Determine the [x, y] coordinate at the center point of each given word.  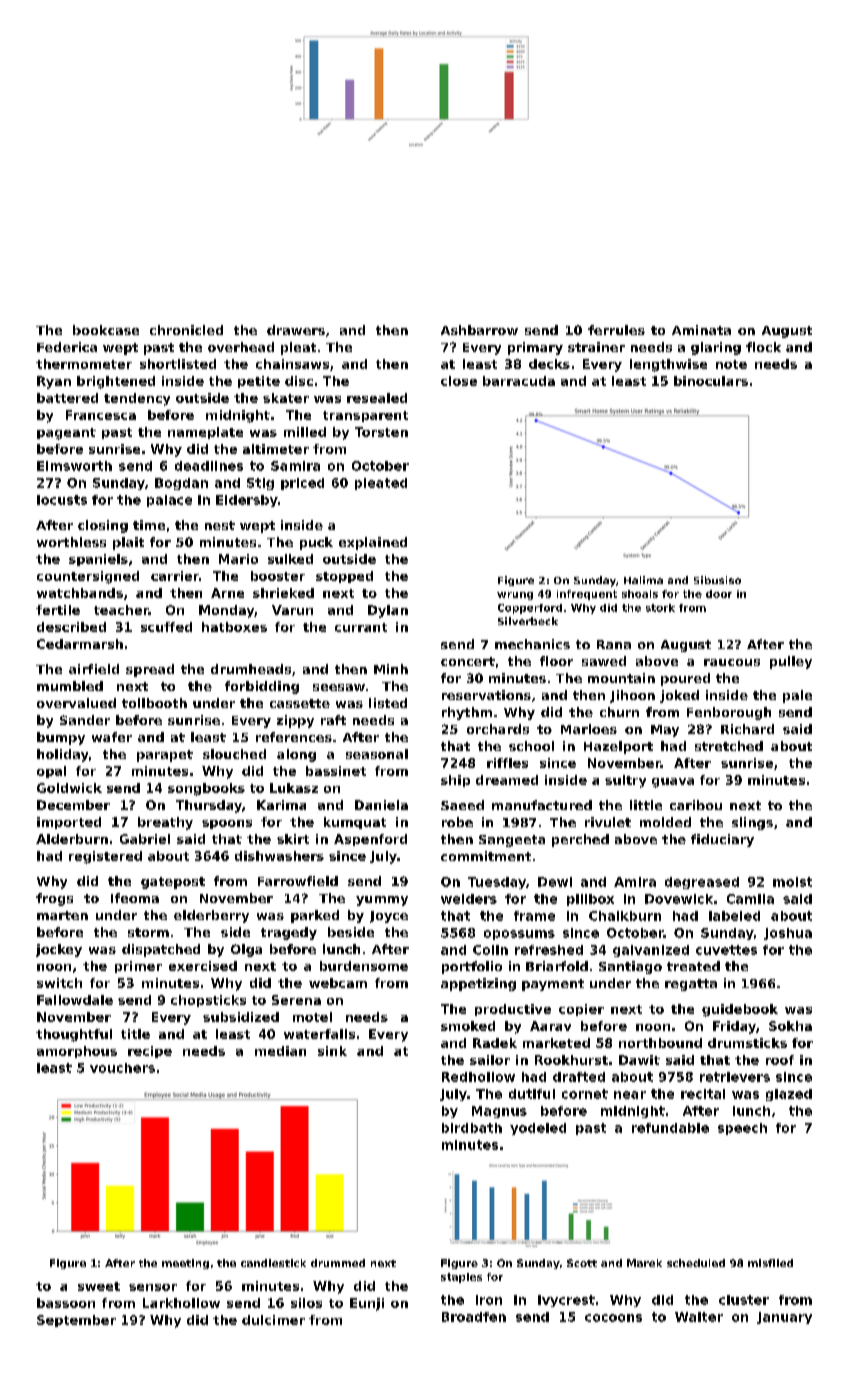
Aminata [701, 330]
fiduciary [722, 840]
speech [742, 1129]
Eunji [367, 1304]
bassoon [66, 1303]
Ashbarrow [479, 330]
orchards [498, 729]
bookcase [106, 330]
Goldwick [69, 788]
